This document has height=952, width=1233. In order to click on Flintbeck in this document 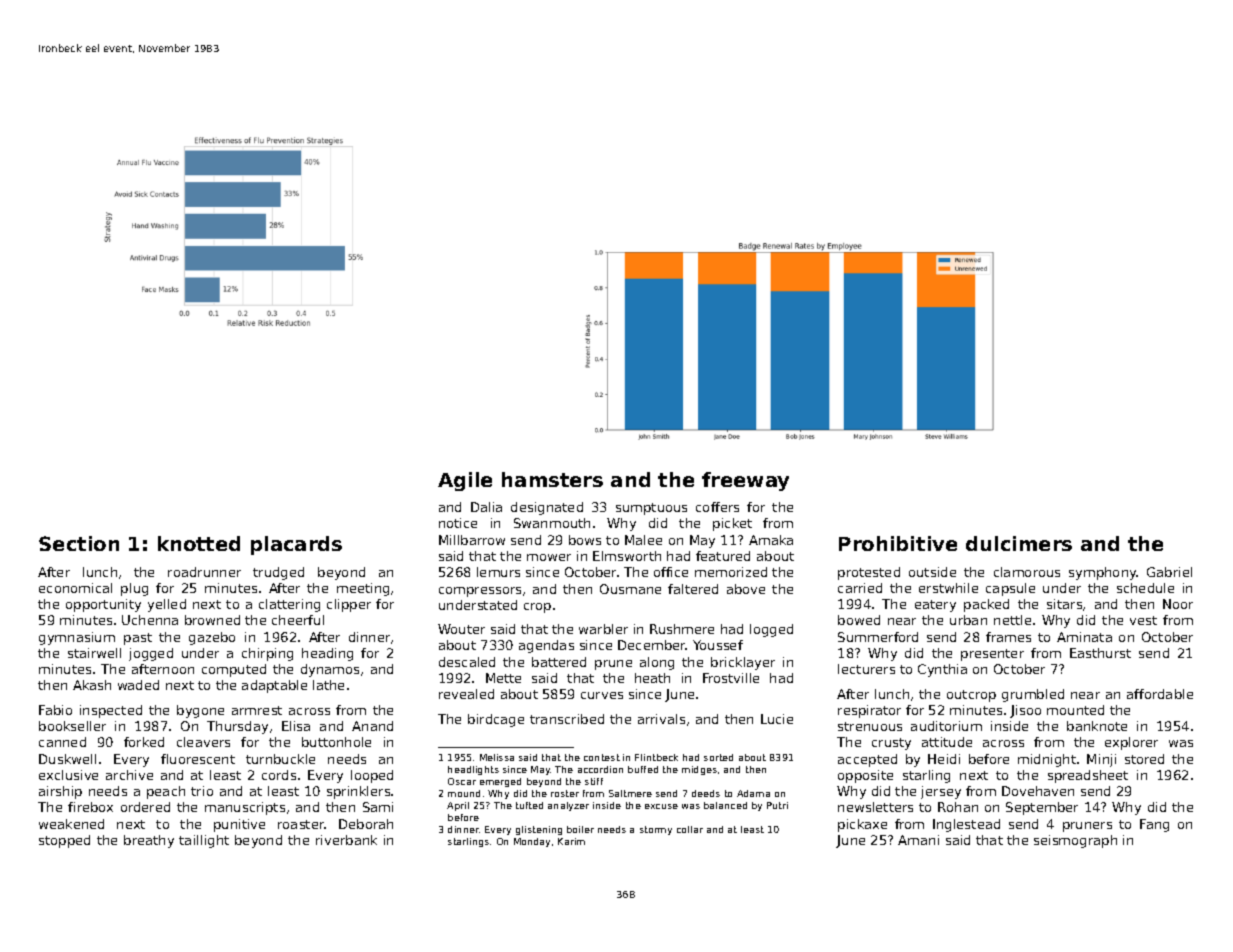, I will do `click(656, 757)`.
